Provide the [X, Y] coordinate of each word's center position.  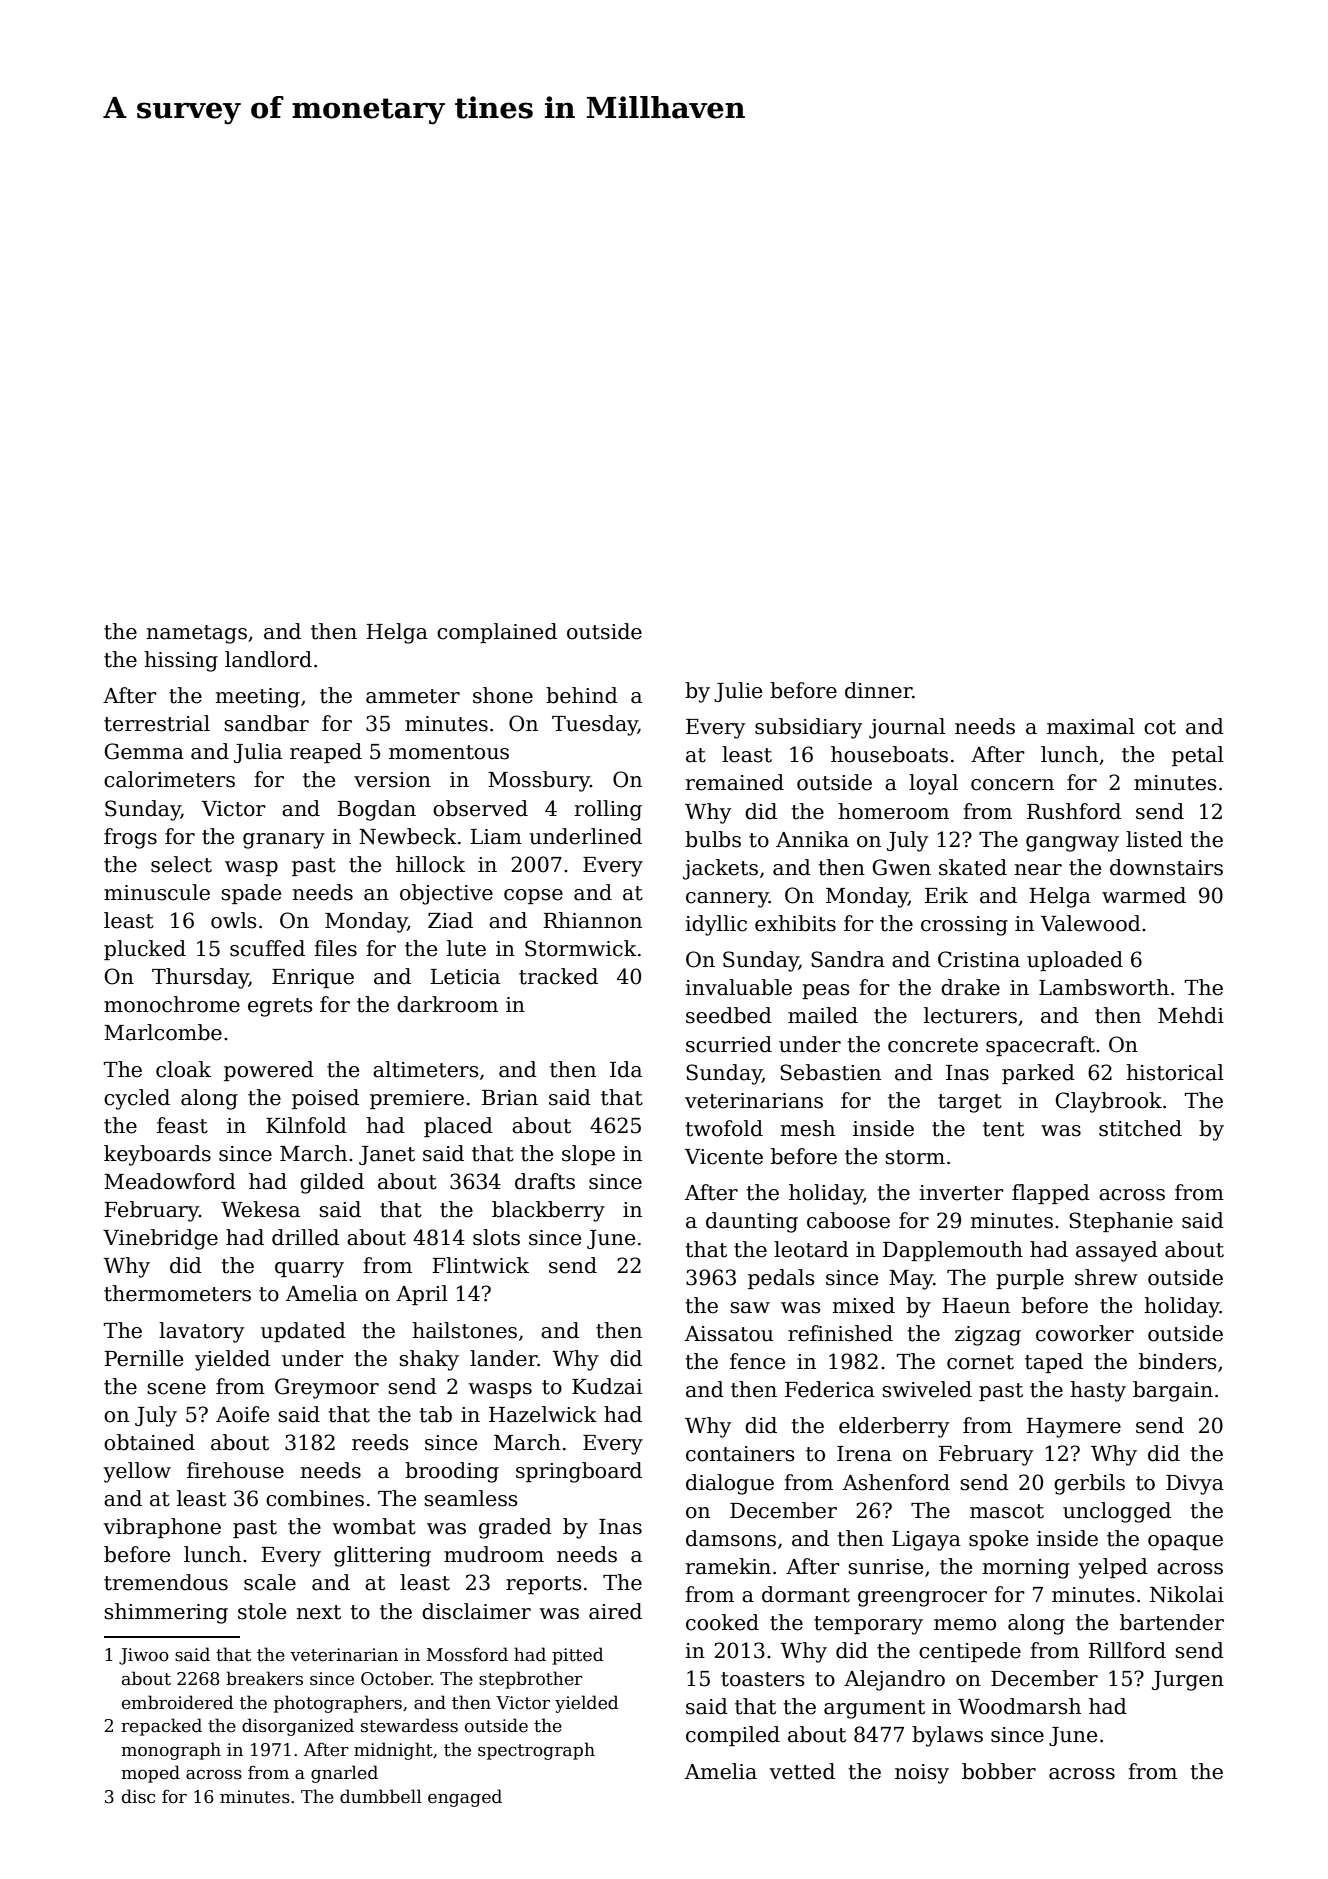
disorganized [298, 1727]
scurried [729, 1044]
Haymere [1073, 1428]
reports [543, 1585]
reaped [326, 753]
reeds [380, 1442]
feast [182, 1125]
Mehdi [1191, 1015]
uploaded [1075, 961]
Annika [812, 839]
